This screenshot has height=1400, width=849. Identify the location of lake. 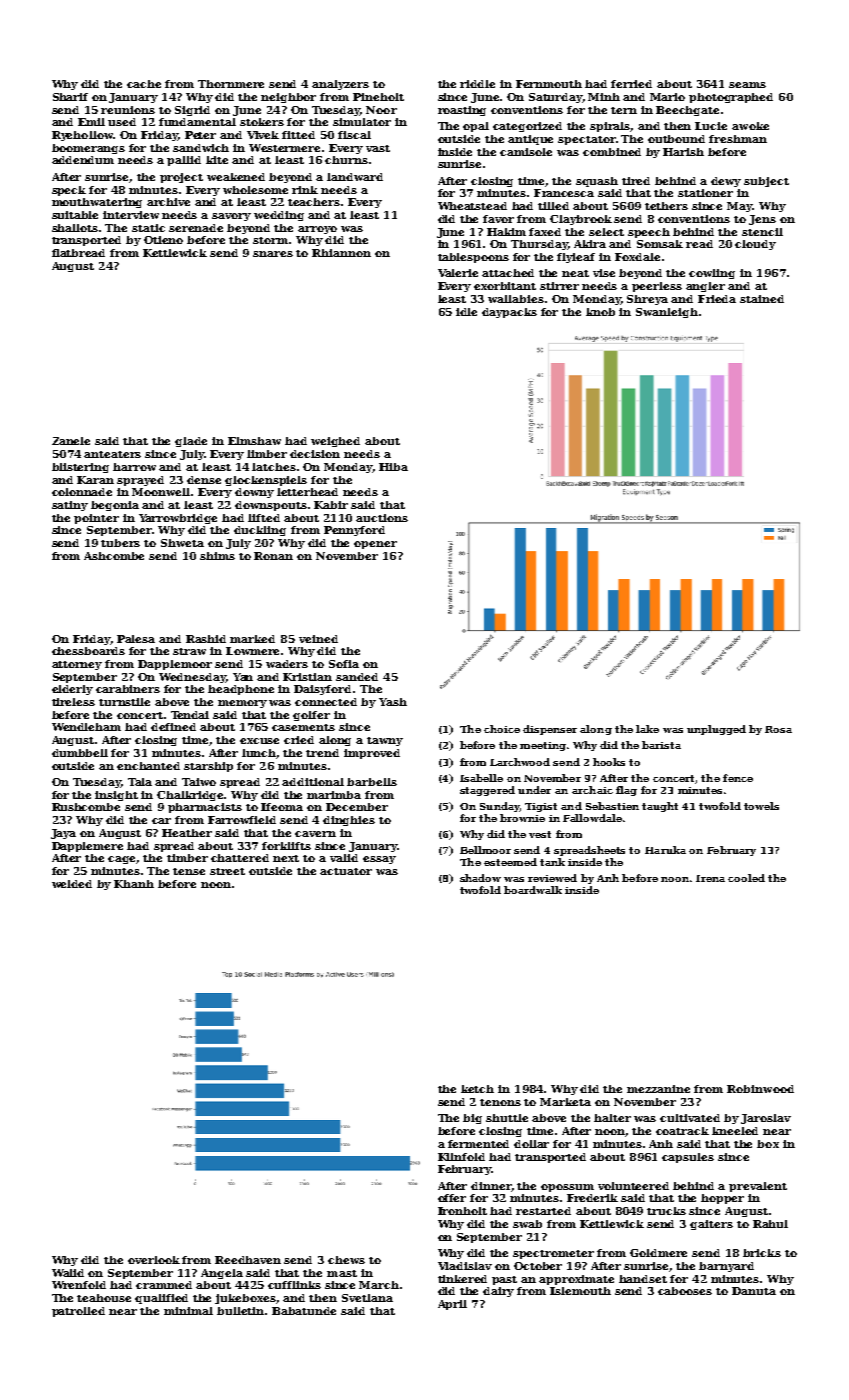
(647, 729).
